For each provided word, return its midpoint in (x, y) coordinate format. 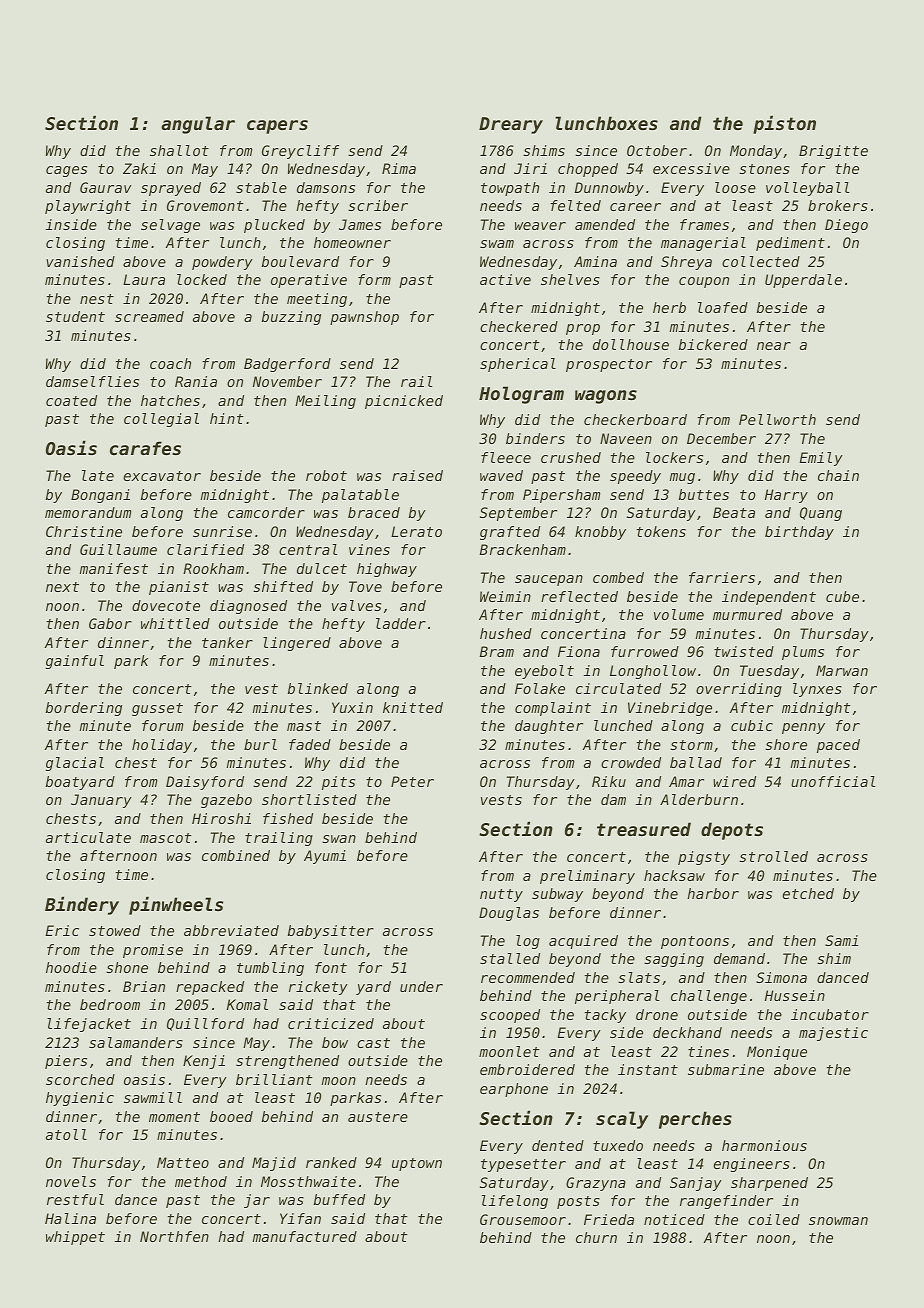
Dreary (511, 125)
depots (732, 831)
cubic (752, 725)
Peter (412, 781)
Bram (496, 651)
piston (784, 124)
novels (71, 1181)
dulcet (322, 568)
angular (198, 125)
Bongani (100, 496)
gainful (75, 662)
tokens (661, 531)
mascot (166, 838)
